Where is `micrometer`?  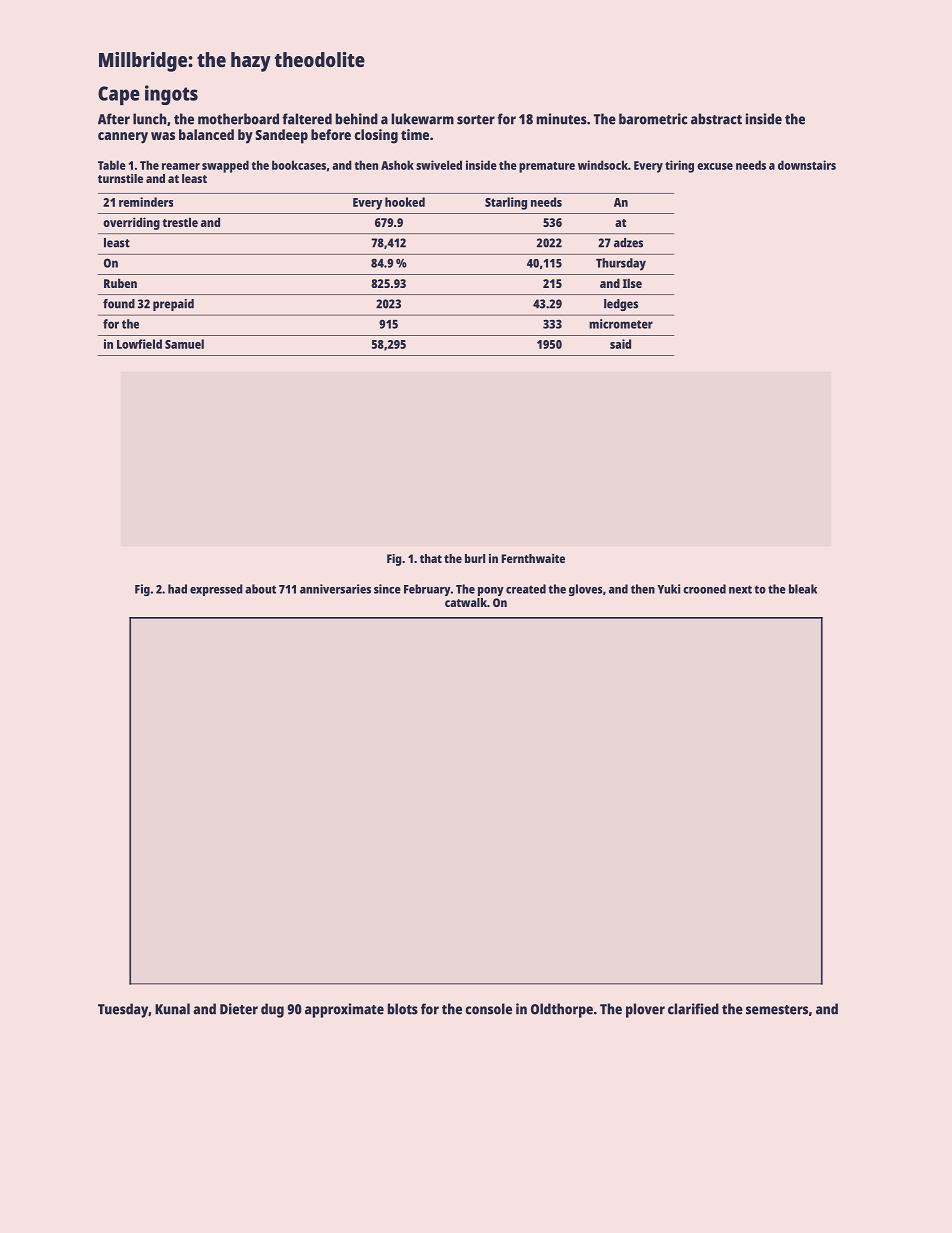
micrometer is located at coordinates (621, 324).
